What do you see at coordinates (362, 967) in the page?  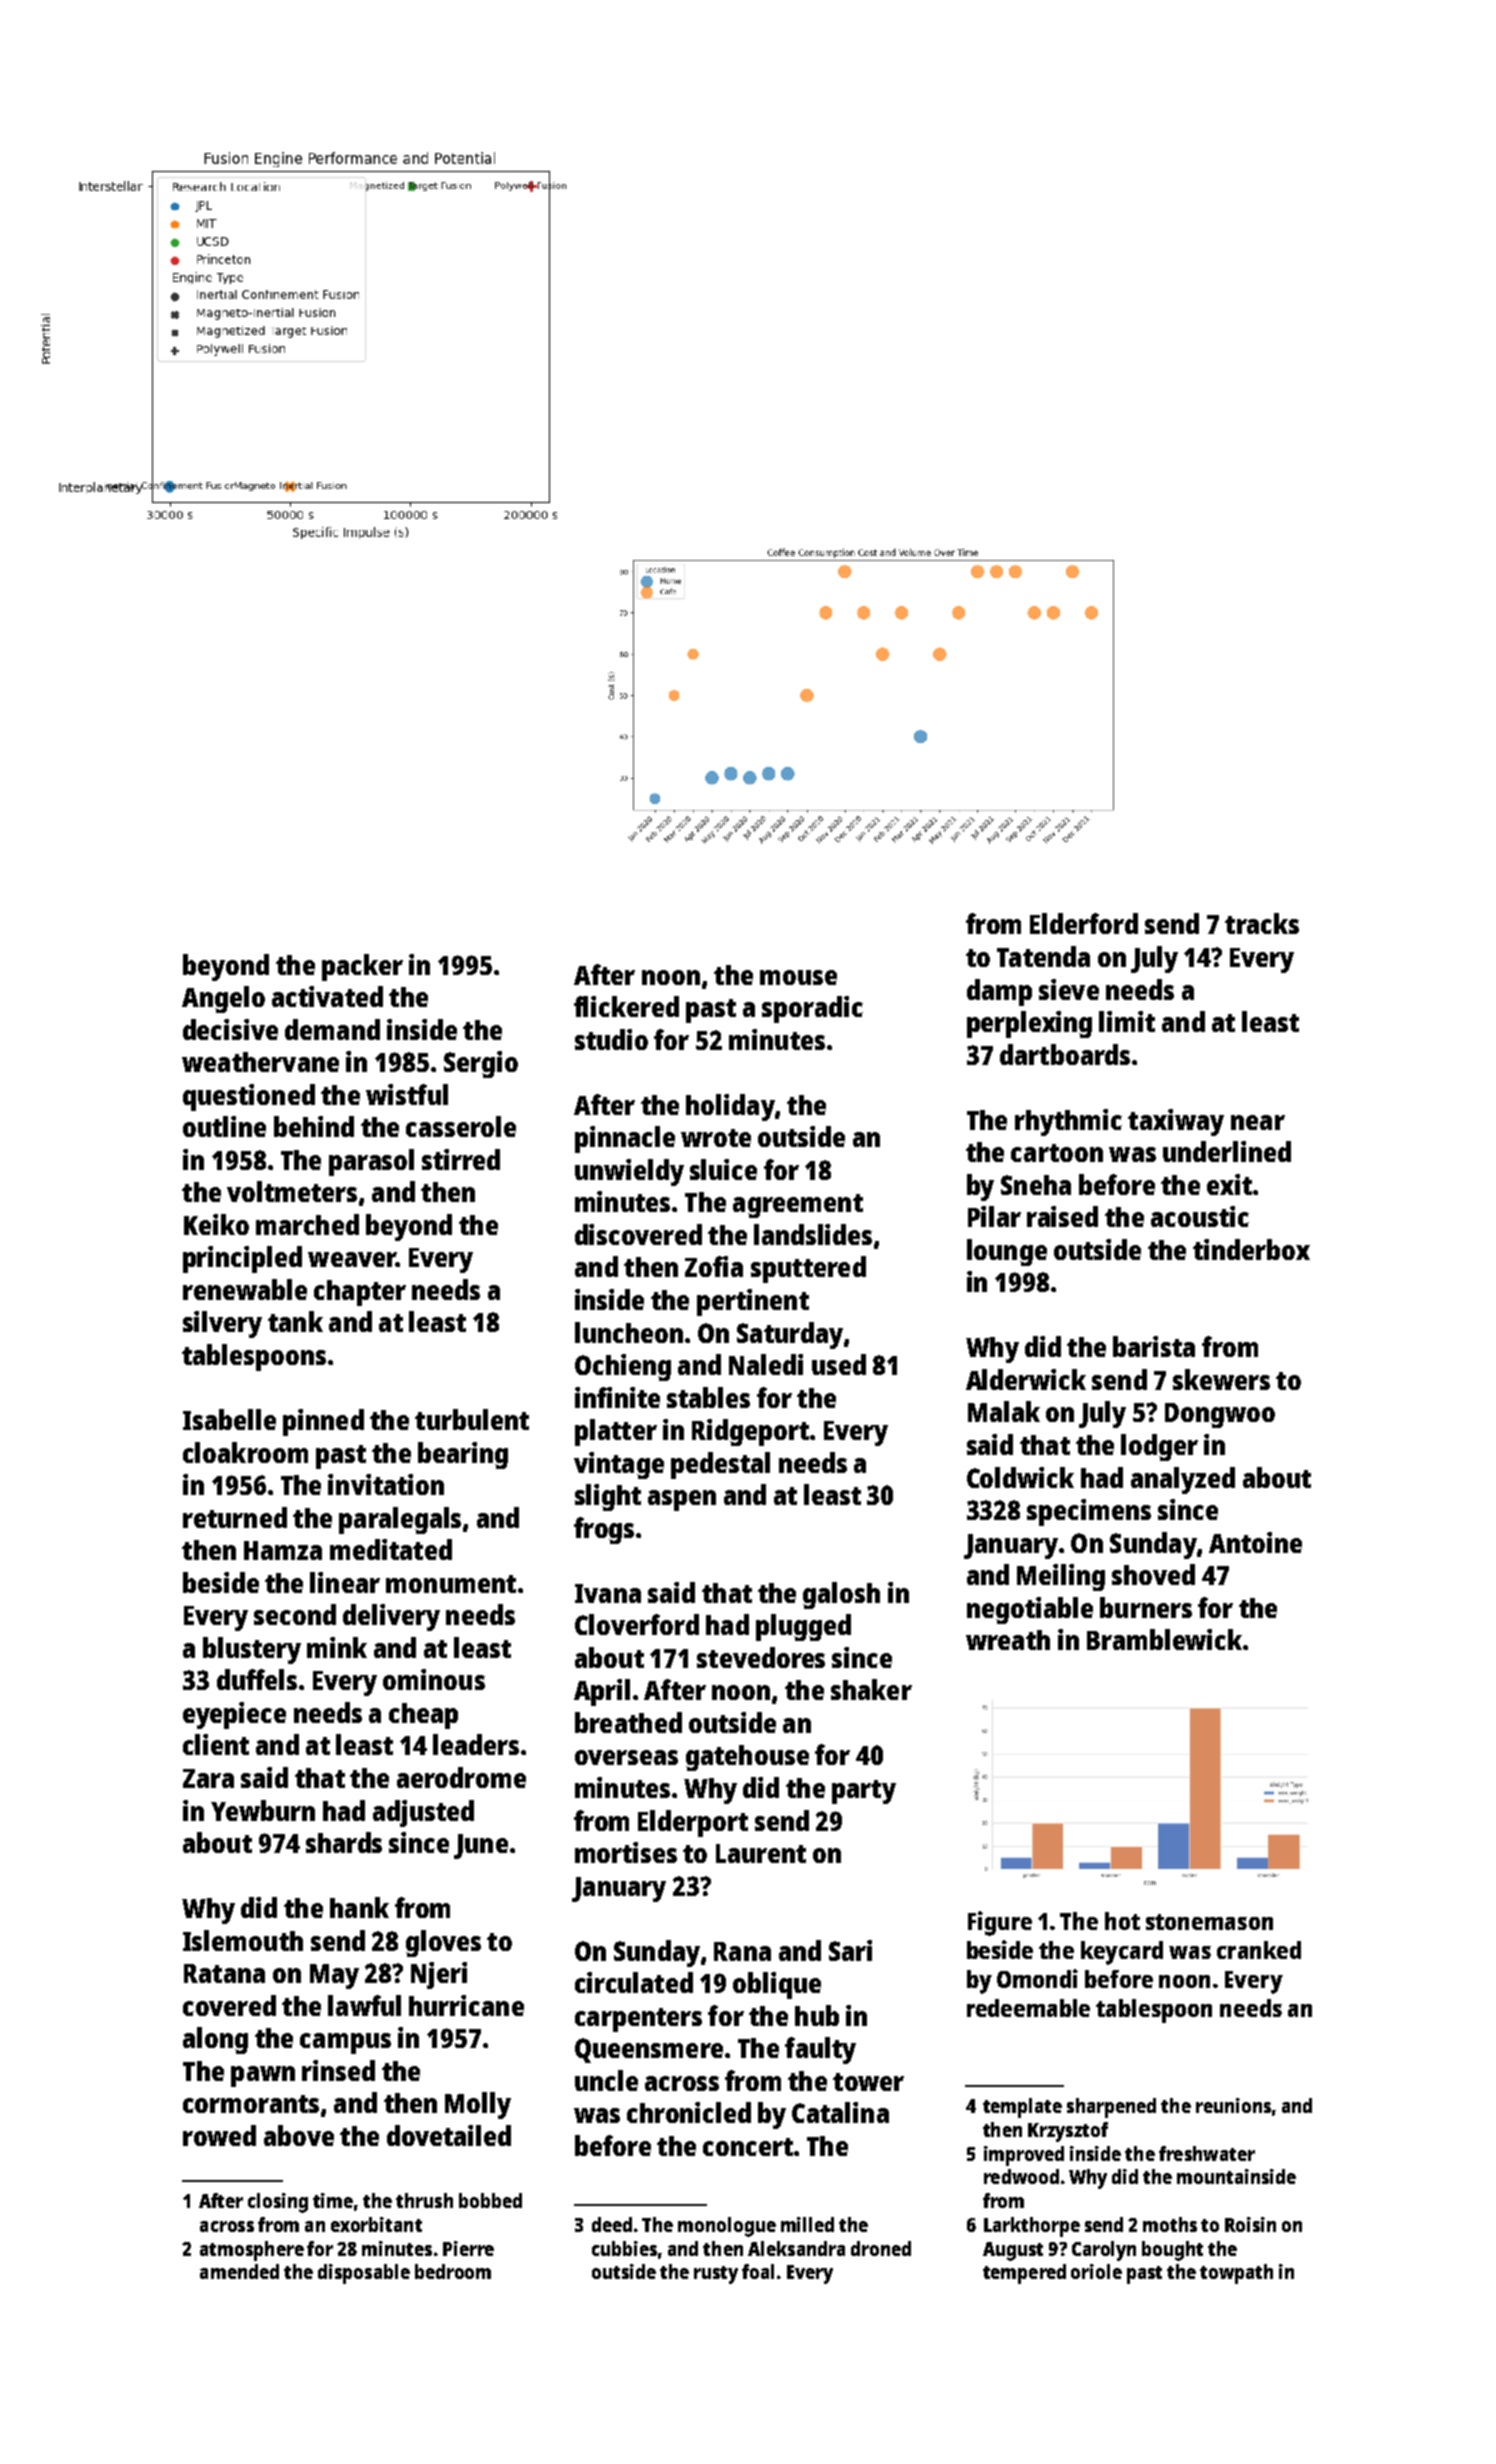 I see `packer` at bounding box center [362, 967].
